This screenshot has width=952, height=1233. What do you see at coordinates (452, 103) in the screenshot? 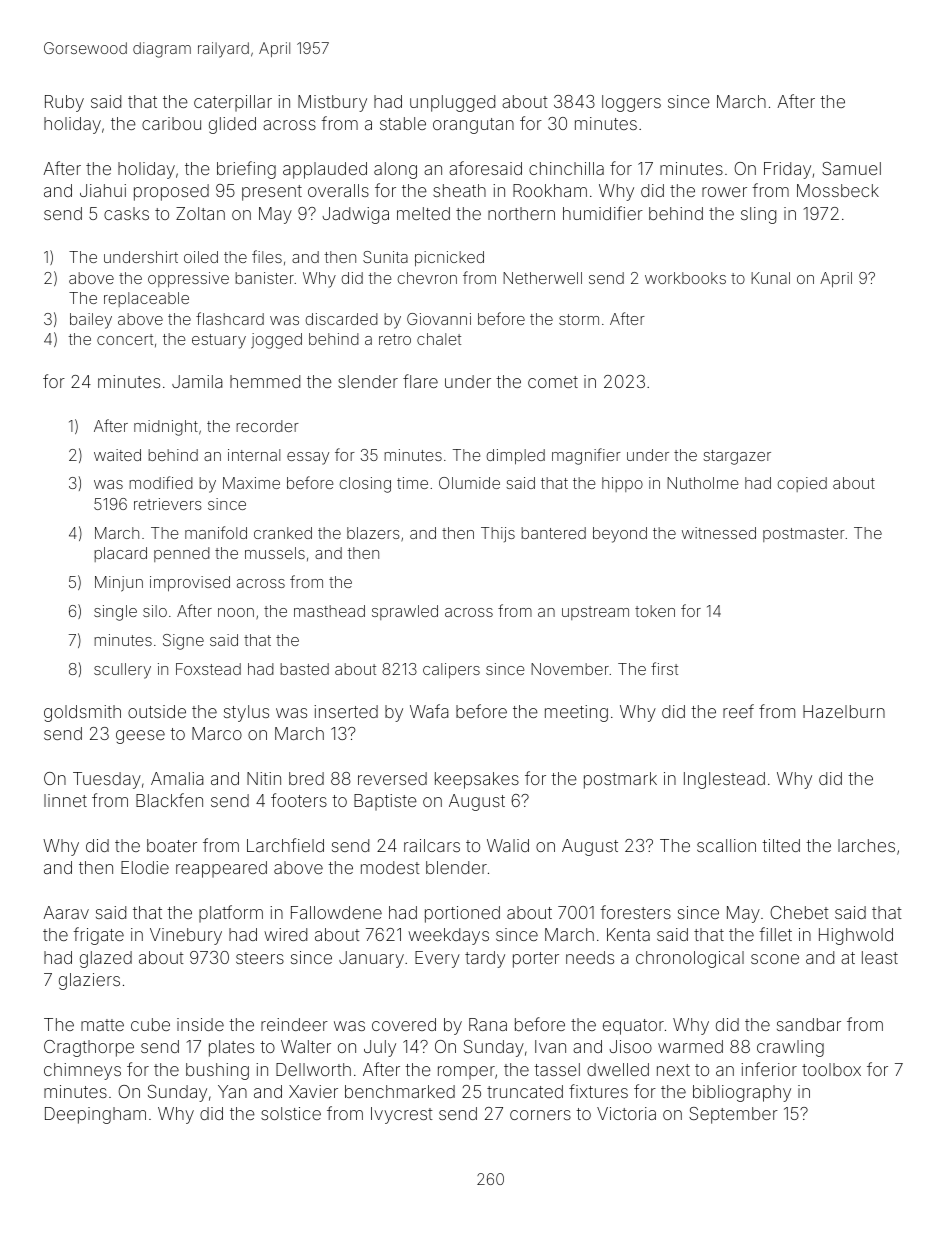
I see `unplugged` at bounding box center [452, 103].
